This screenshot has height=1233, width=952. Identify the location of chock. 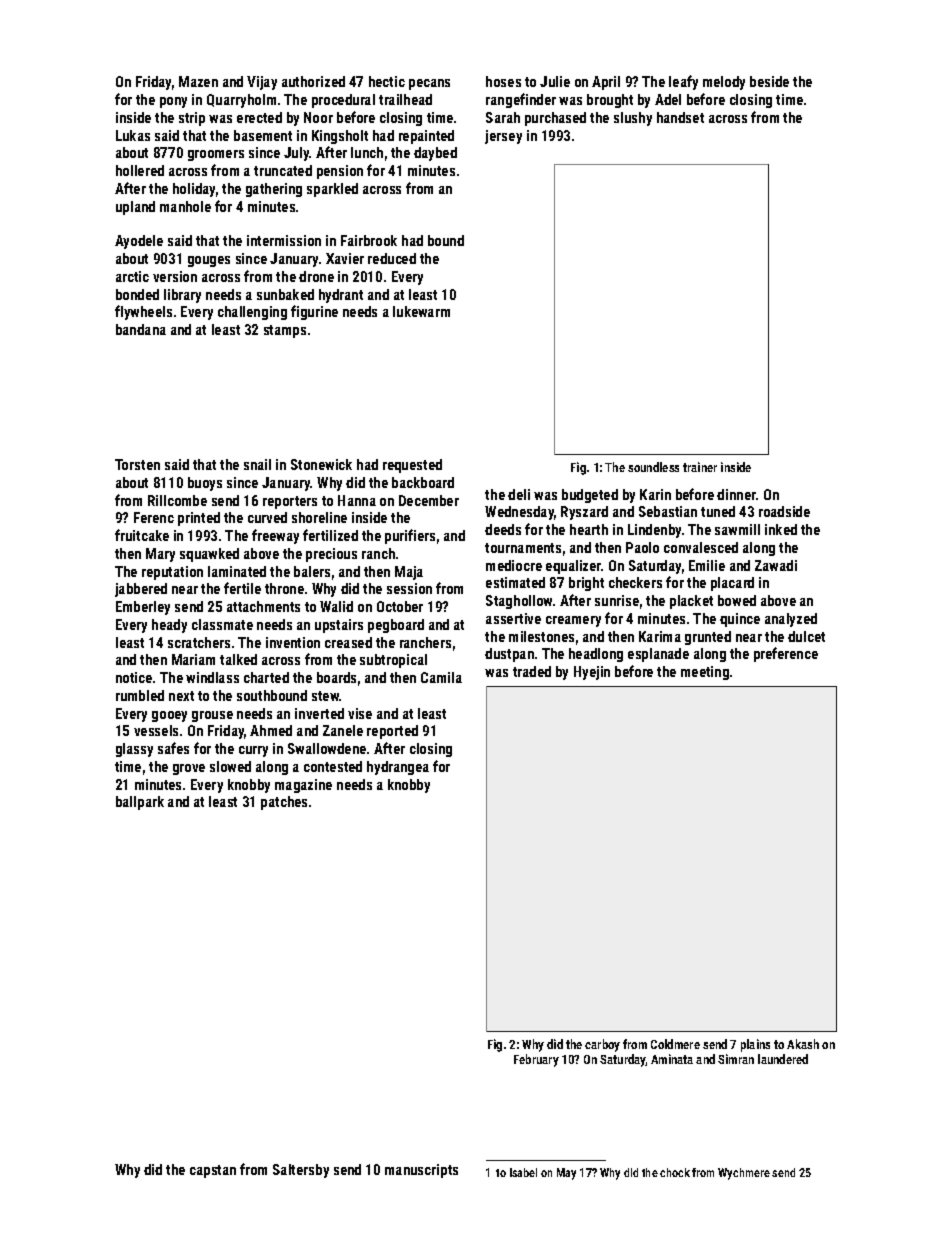
(675, 1172).
